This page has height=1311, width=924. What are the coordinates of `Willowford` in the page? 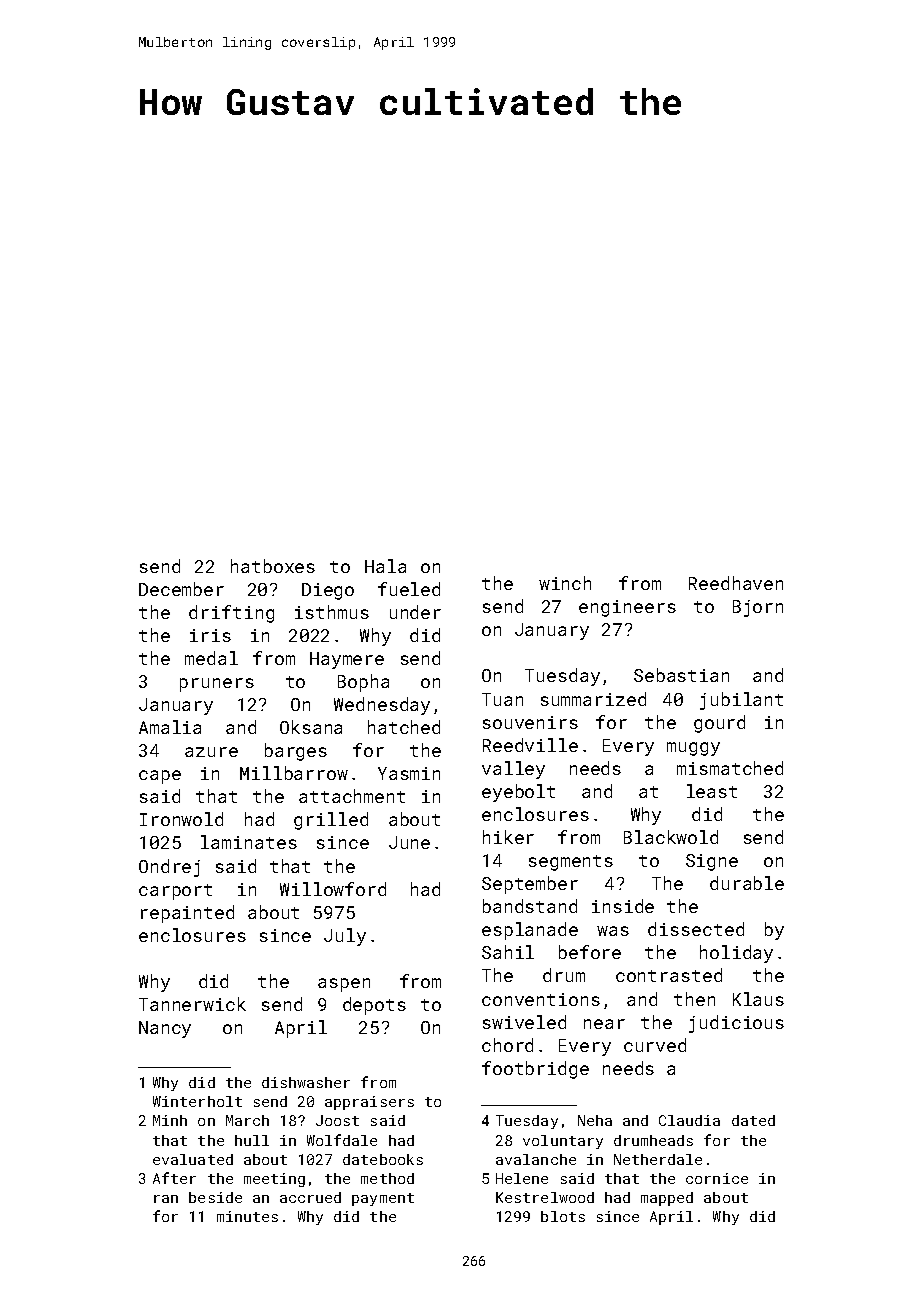 It's located at (333, 889).
